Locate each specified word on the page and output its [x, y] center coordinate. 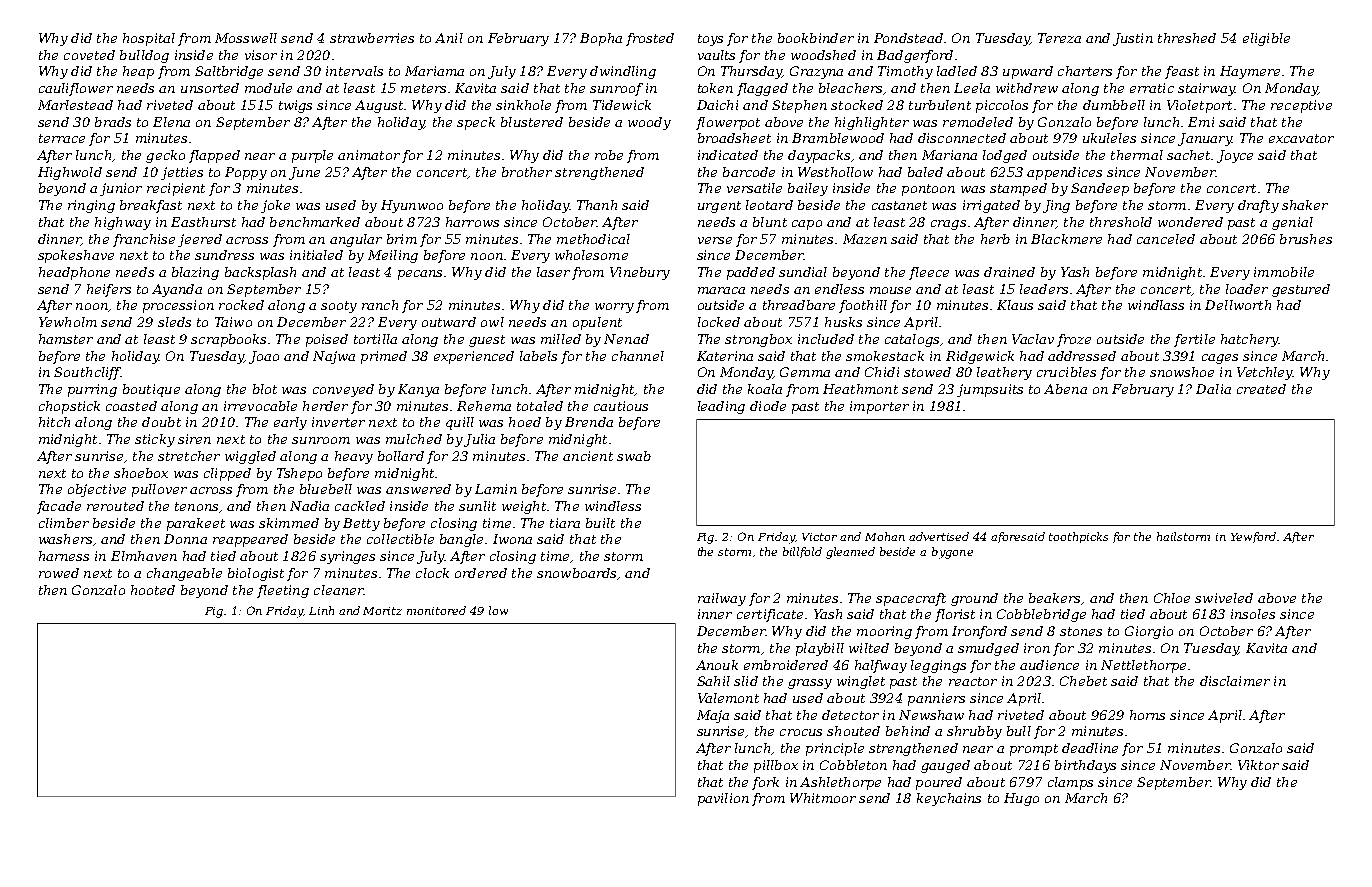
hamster [66, 339]
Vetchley [1265, 373]
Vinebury [640, 273]
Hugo [1021, 799]
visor [261, 55]
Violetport [1199, 106]
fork [765, 783]
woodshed [823, 55]
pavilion [723, 799]
